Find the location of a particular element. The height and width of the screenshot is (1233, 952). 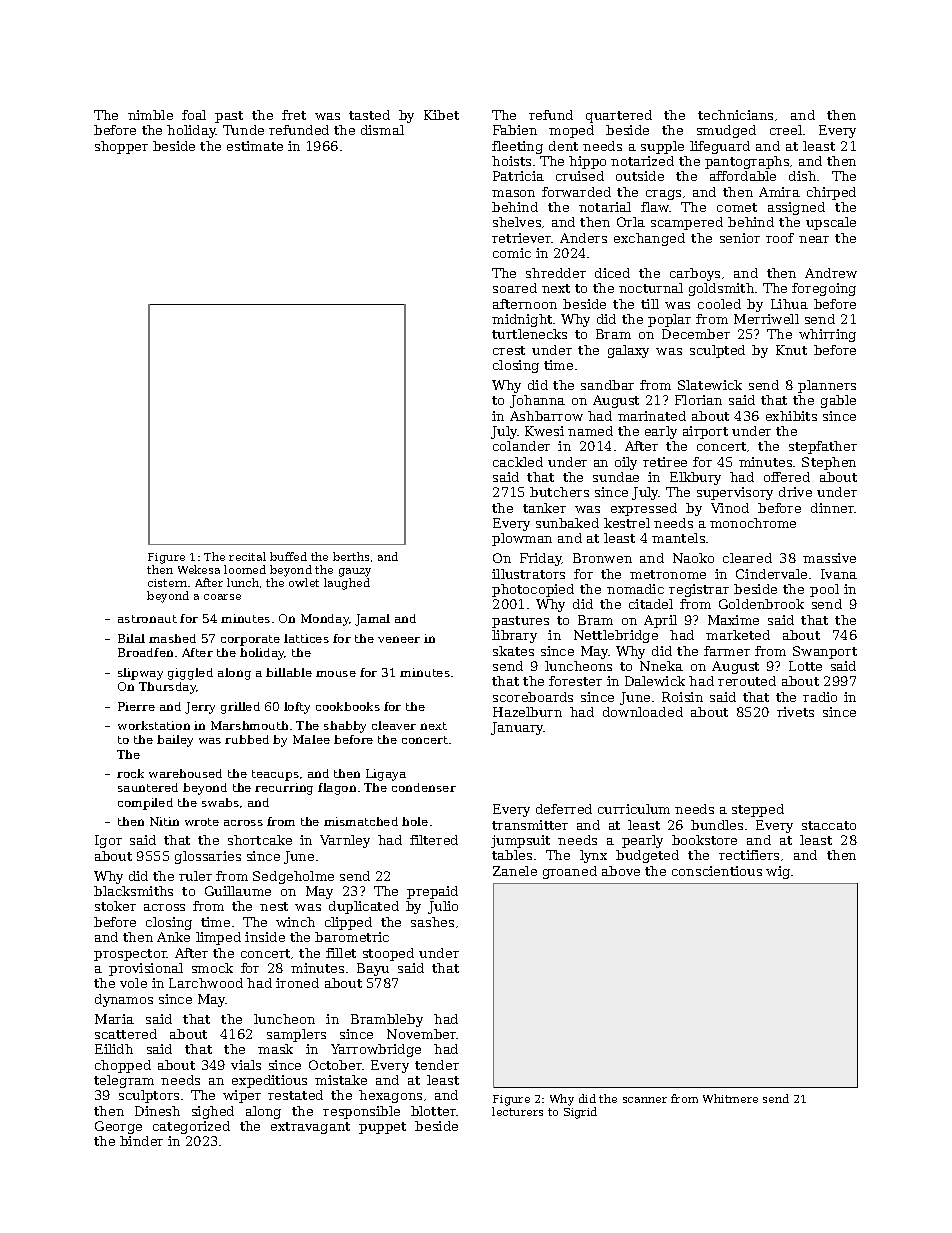

lecturers is located at coordinates (517, 1111).
